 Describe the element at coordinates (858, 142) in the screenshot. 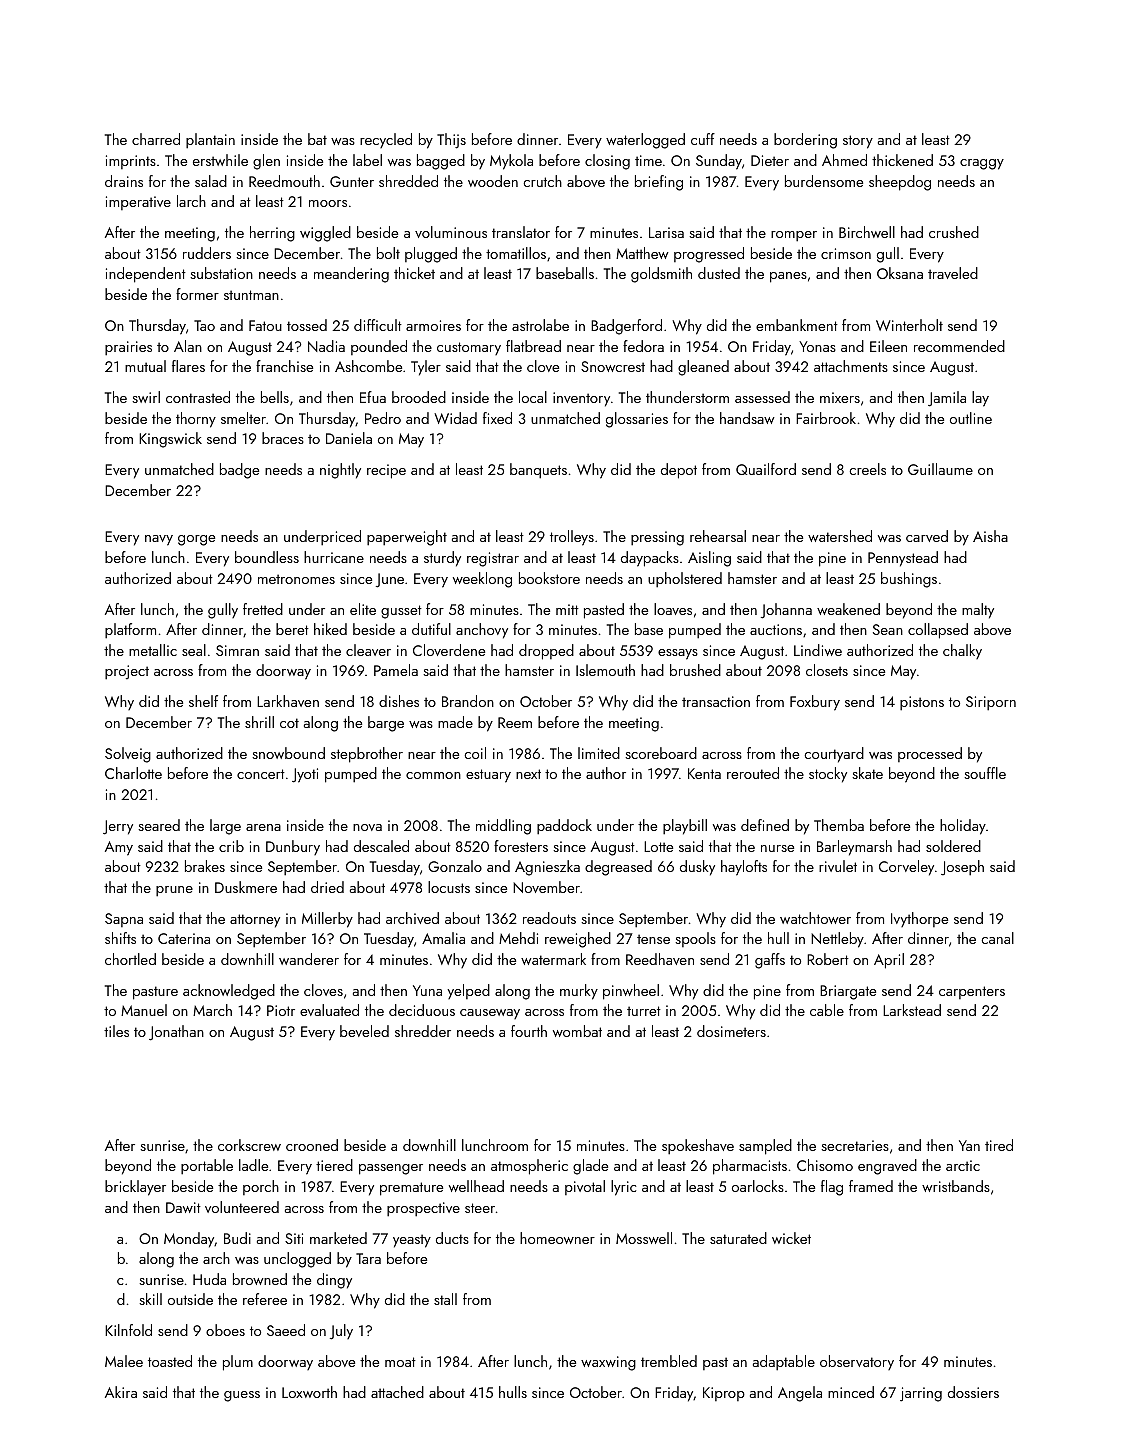

I see `story` at that location.
